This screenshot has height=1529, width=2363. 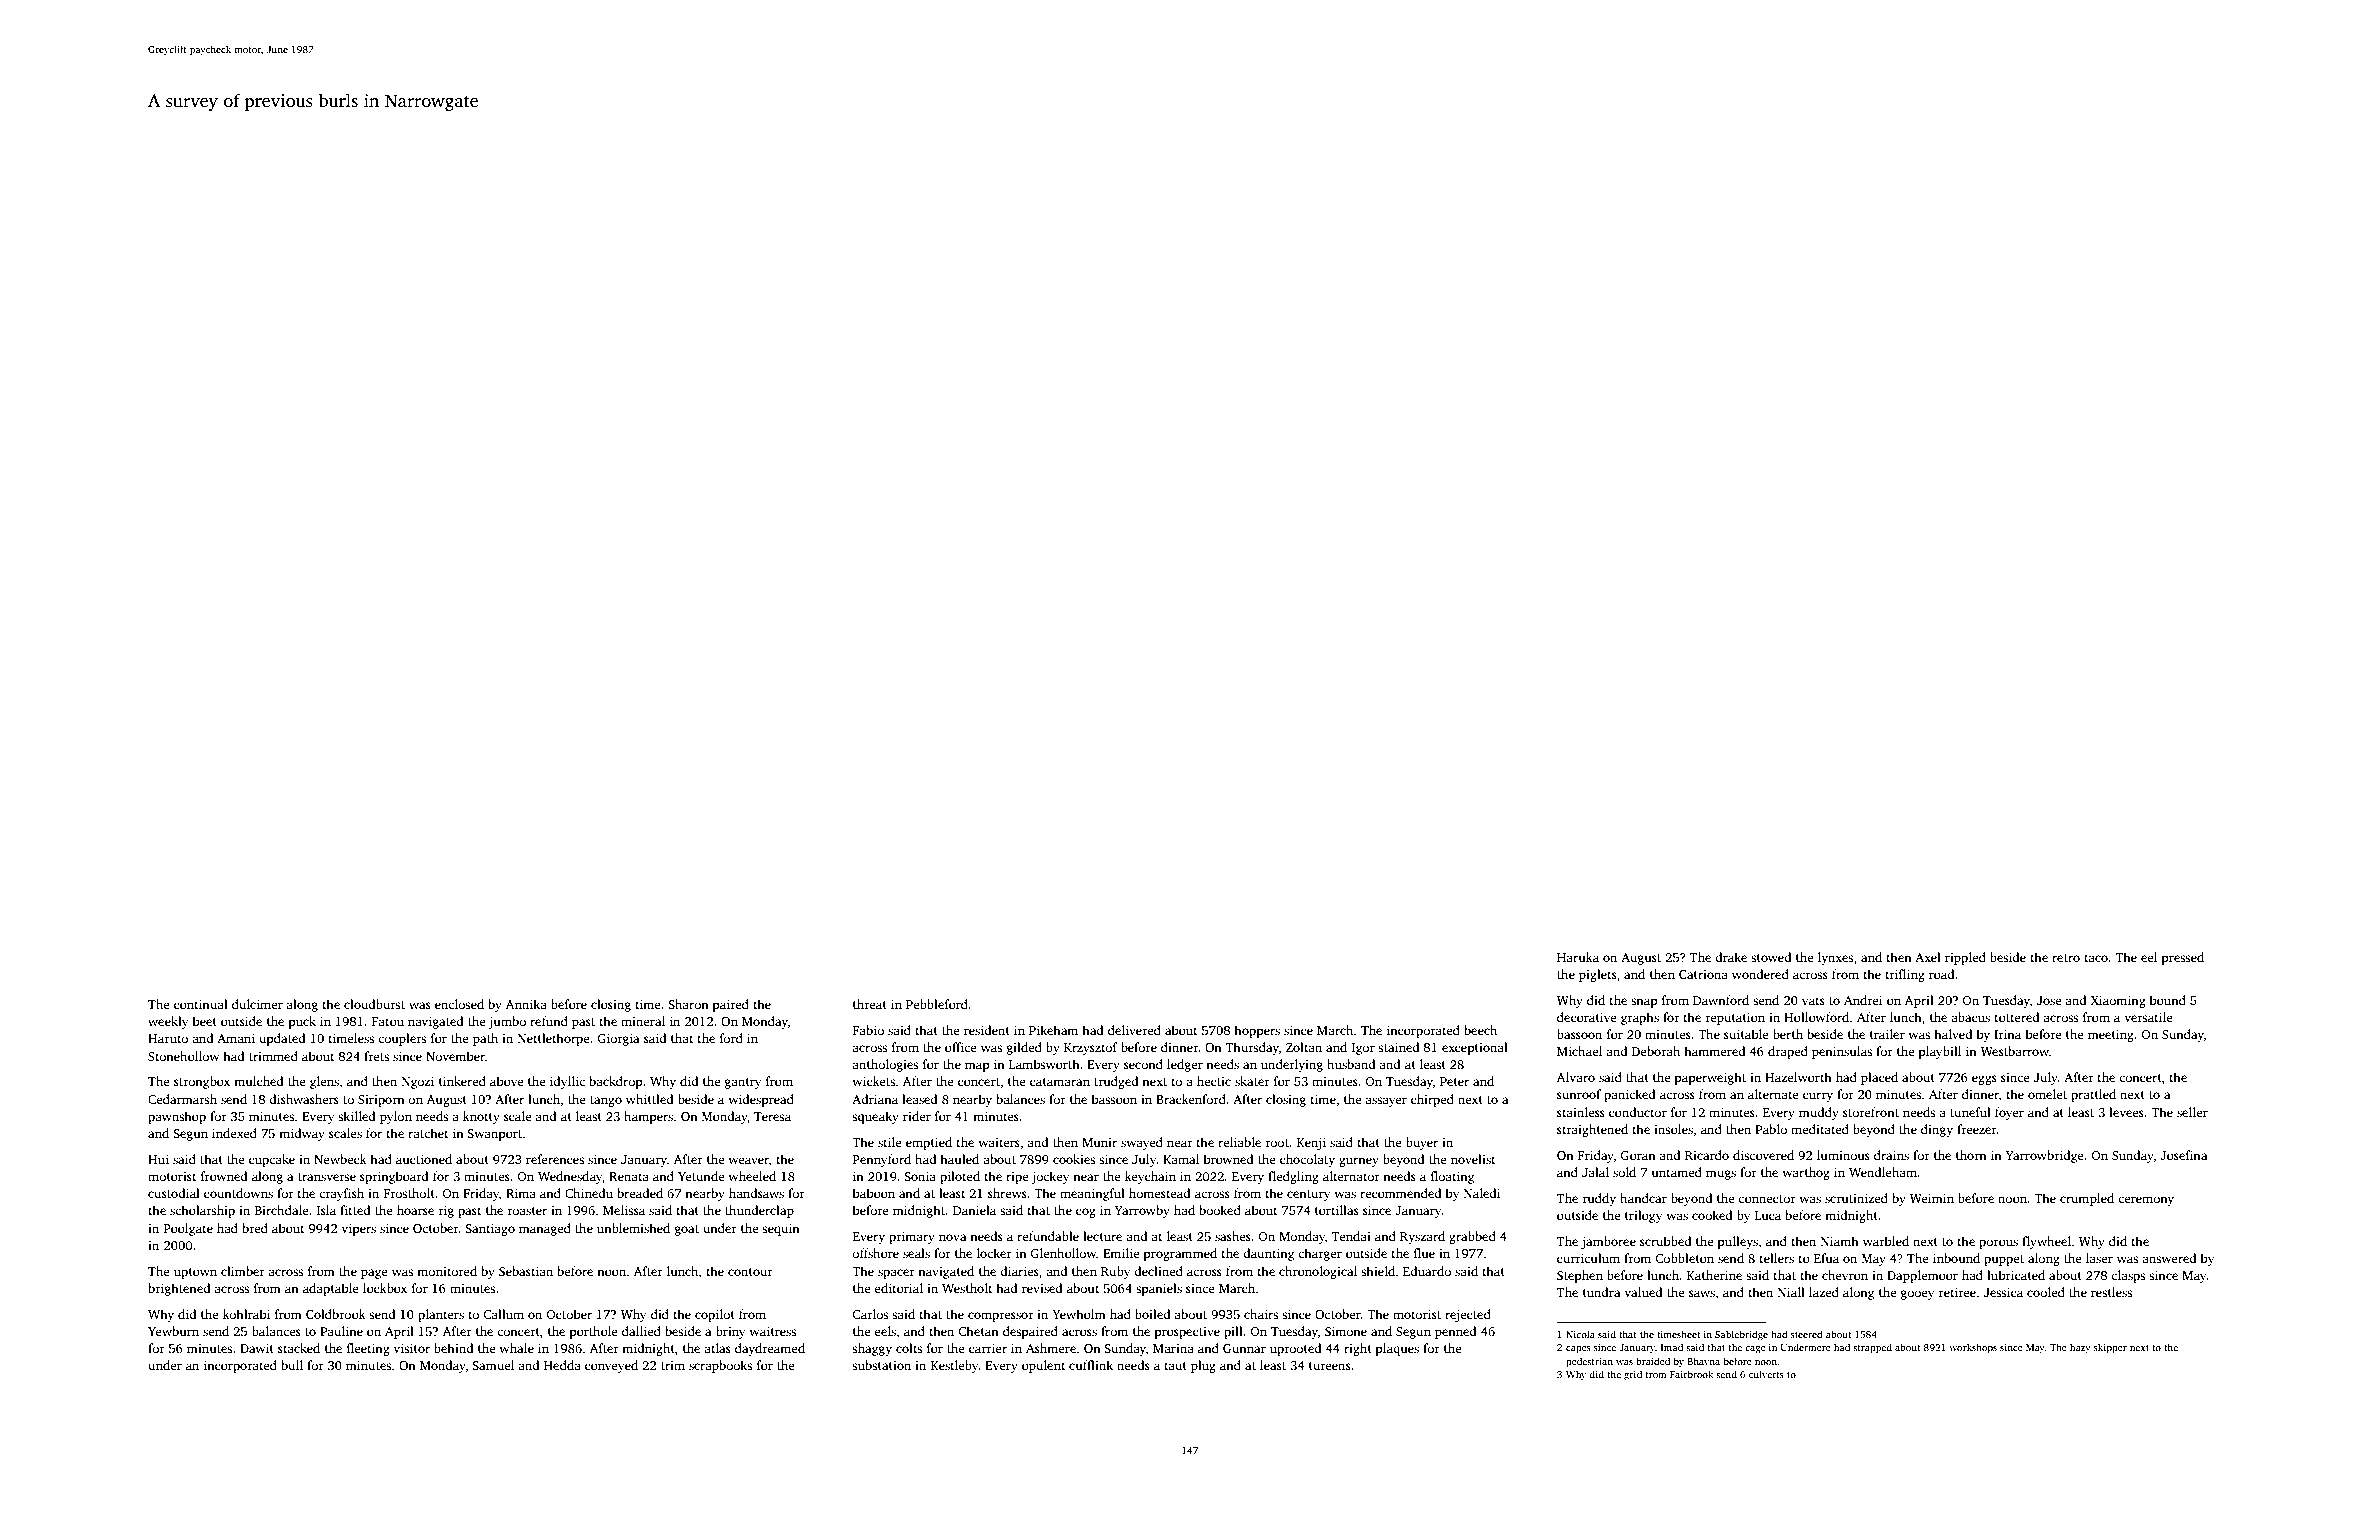 What do you see at coordinates (188, 1229) in the screenshot?
I see `Poolgate` at bounding box center [188, 1229].
